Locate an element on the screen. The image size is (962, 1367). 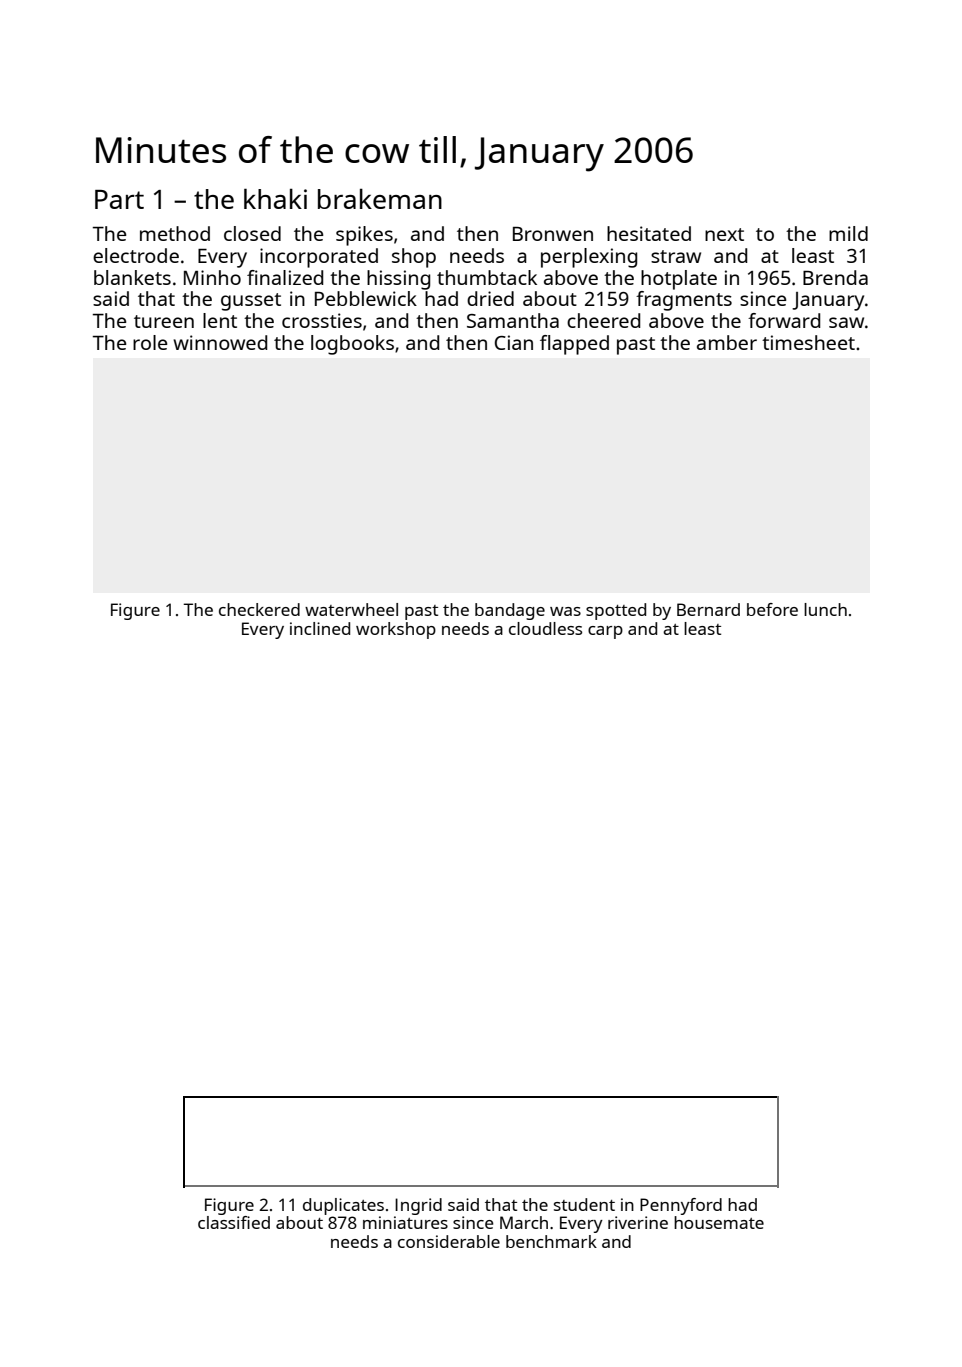
cloudless is located at coordinates (545, 628).
